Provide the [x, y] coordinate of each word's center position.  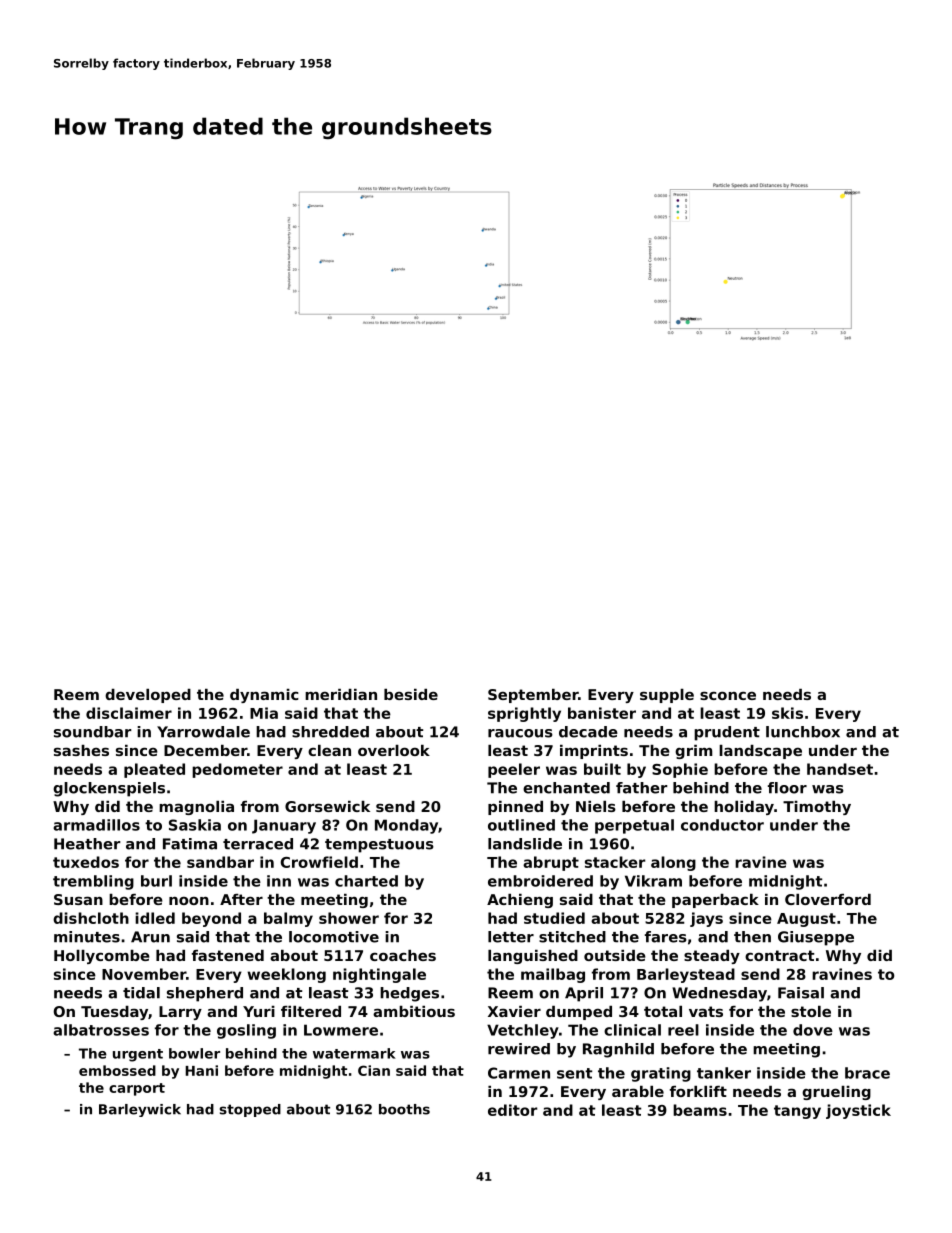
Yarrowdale [203, 732]
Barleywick [140, 1110]
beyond [211, 919]
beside [411, 694]
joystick [858, 1111]
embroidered [540, 881]
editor [512, 1110]
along [673, 863]
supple [667, 696]
